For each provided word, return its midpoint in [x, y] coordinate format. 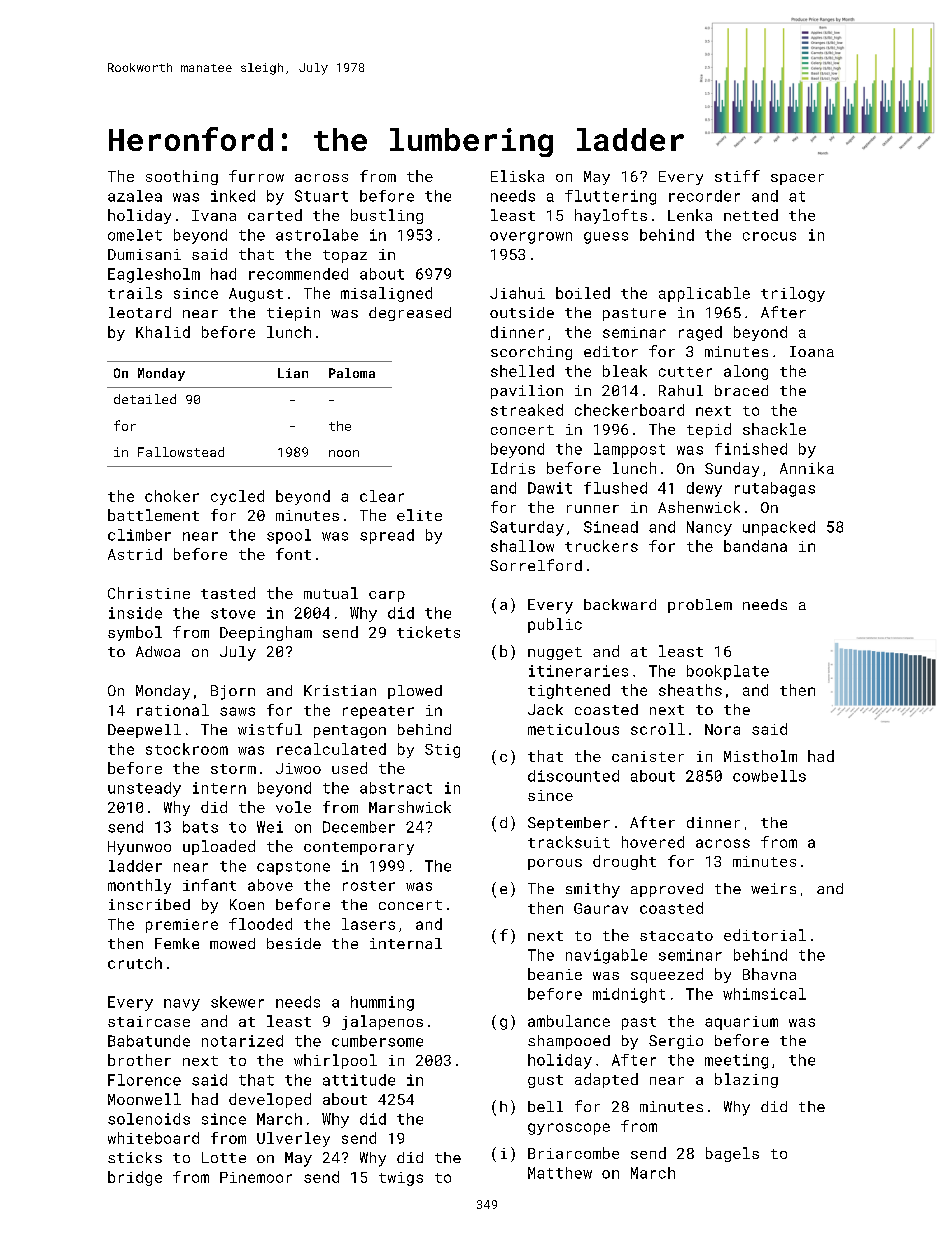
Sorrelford [536, 565]
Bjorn [233, 692]
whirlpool [335, 1061]
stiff [737, 176]
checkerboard [629, 410]
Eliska [517, 176]
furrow [256, 176]
